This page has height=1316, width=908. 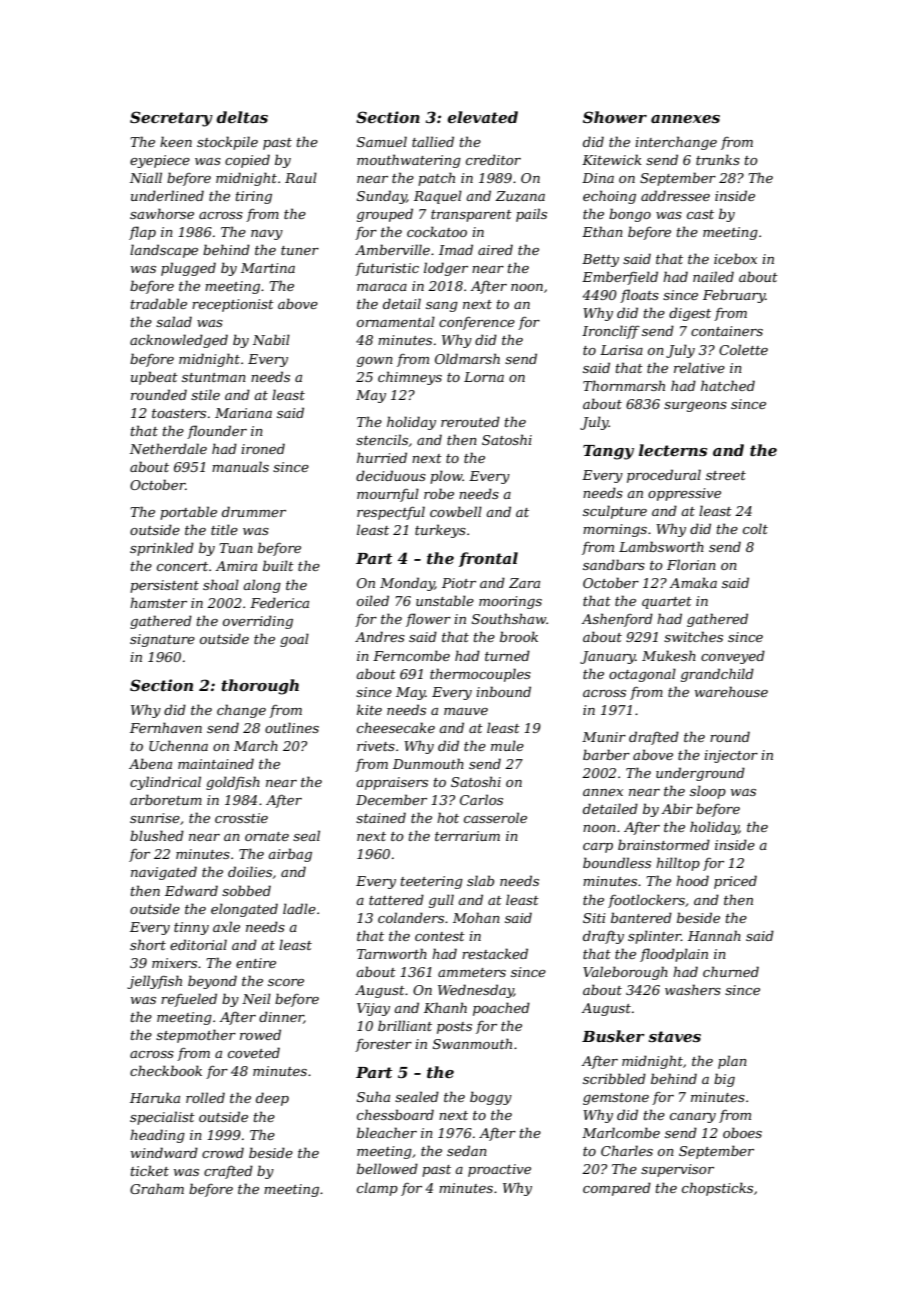 I want to click on lecterns, so click(x=673, y=450).
